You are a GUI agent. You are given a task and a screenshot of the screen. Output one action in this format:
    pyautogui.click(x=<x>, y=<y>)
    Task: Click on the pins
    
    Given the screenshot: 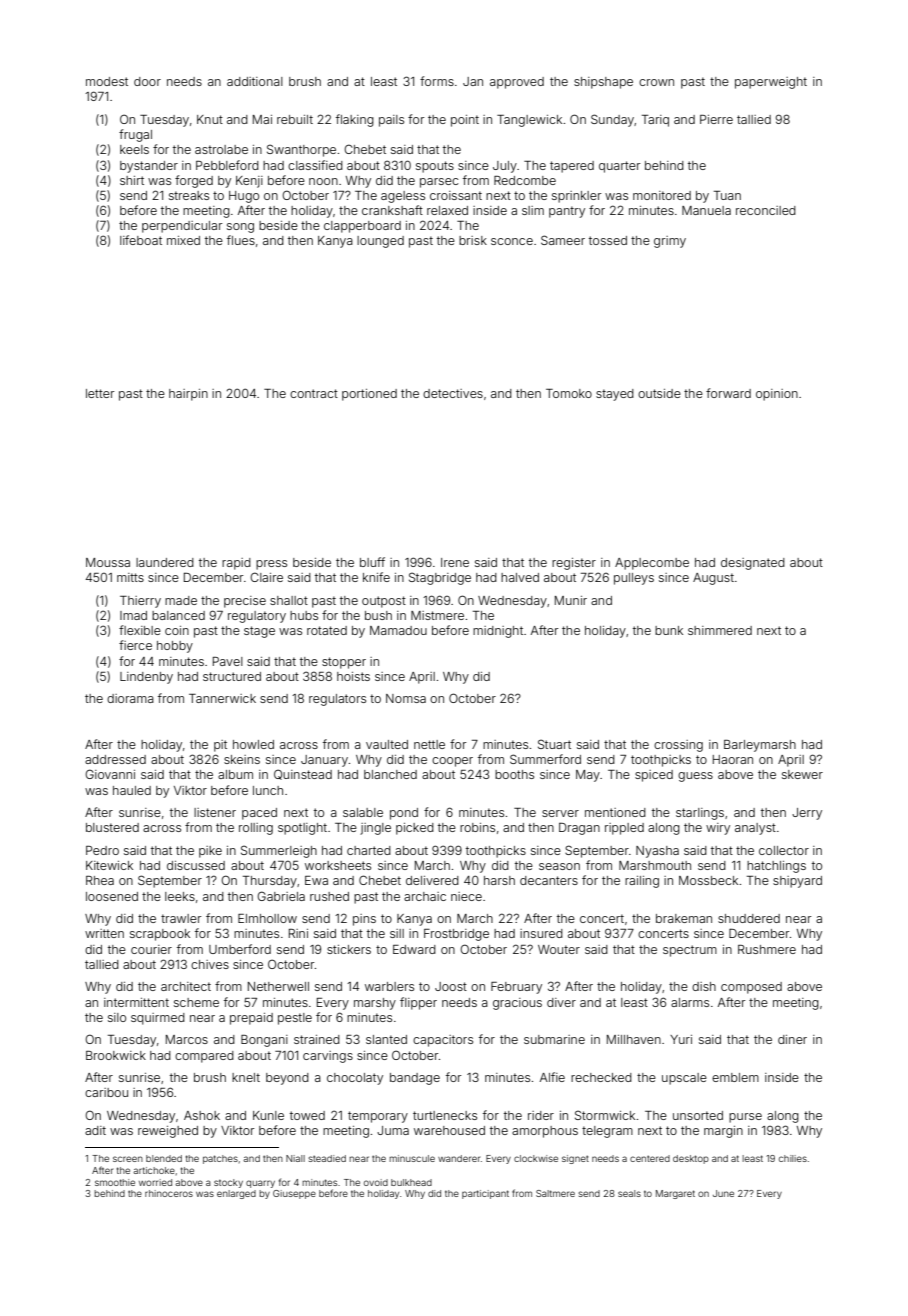 What is the action you would take?
    pyautogui.click(x=364, y=920)
